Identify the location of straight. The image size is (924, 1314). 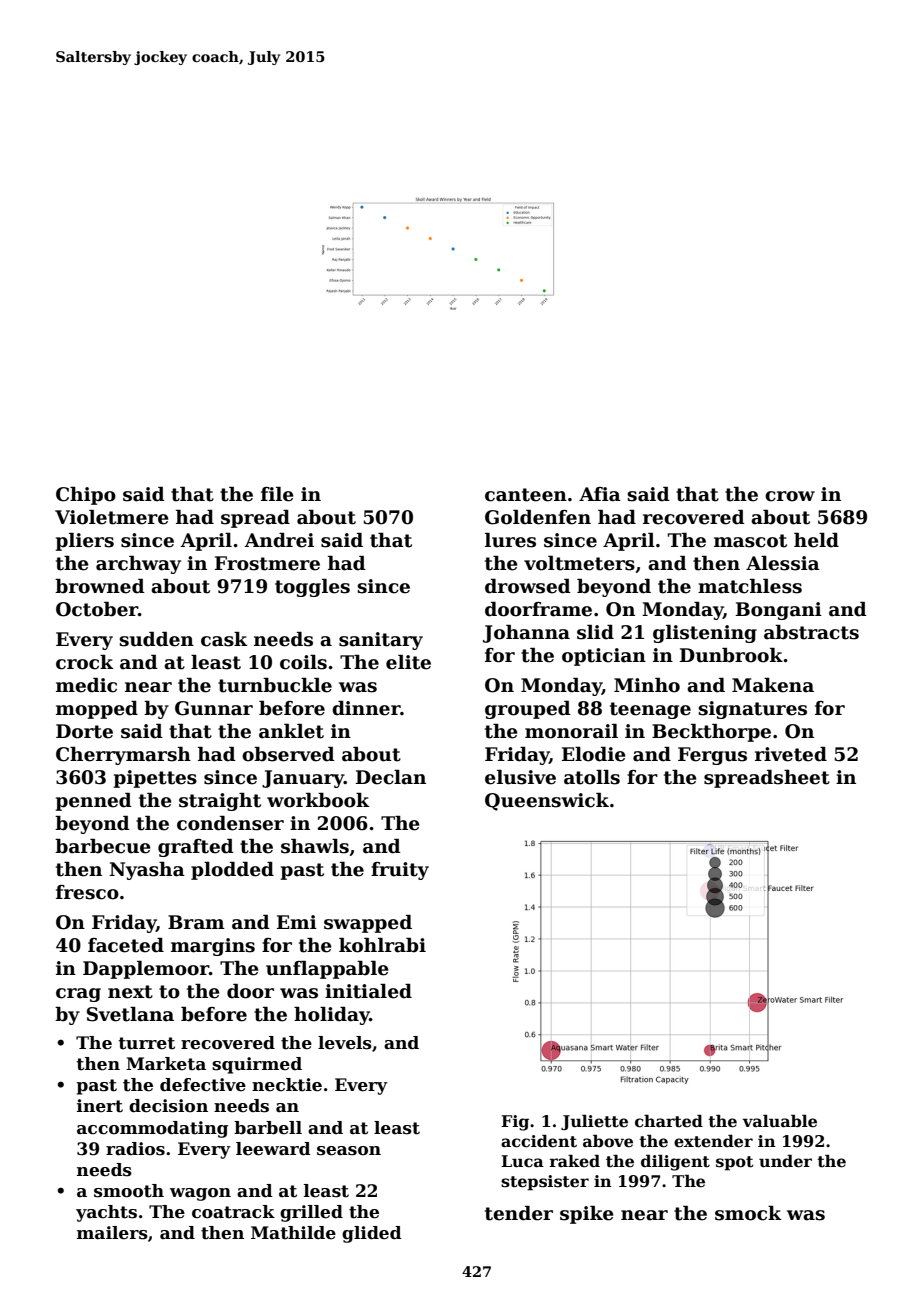
(220, 802).
